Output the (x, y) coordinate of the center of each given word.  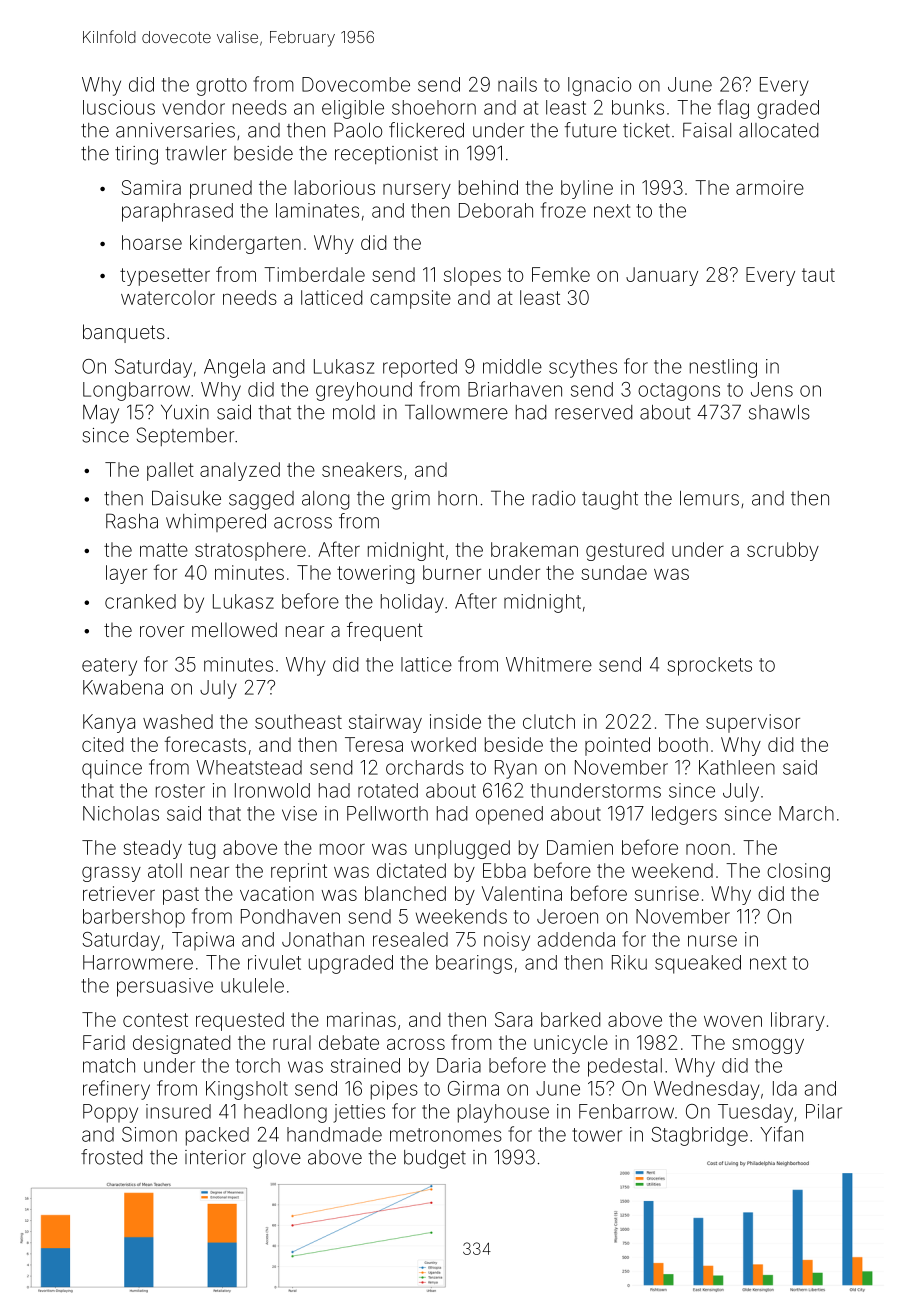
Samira (151, 187)
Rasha (132, 521)
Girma (473, 1088)
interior (215, 1157)
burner (452, 572)
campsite (410, 299)
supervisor (753, 723)
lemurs (709, 498)
